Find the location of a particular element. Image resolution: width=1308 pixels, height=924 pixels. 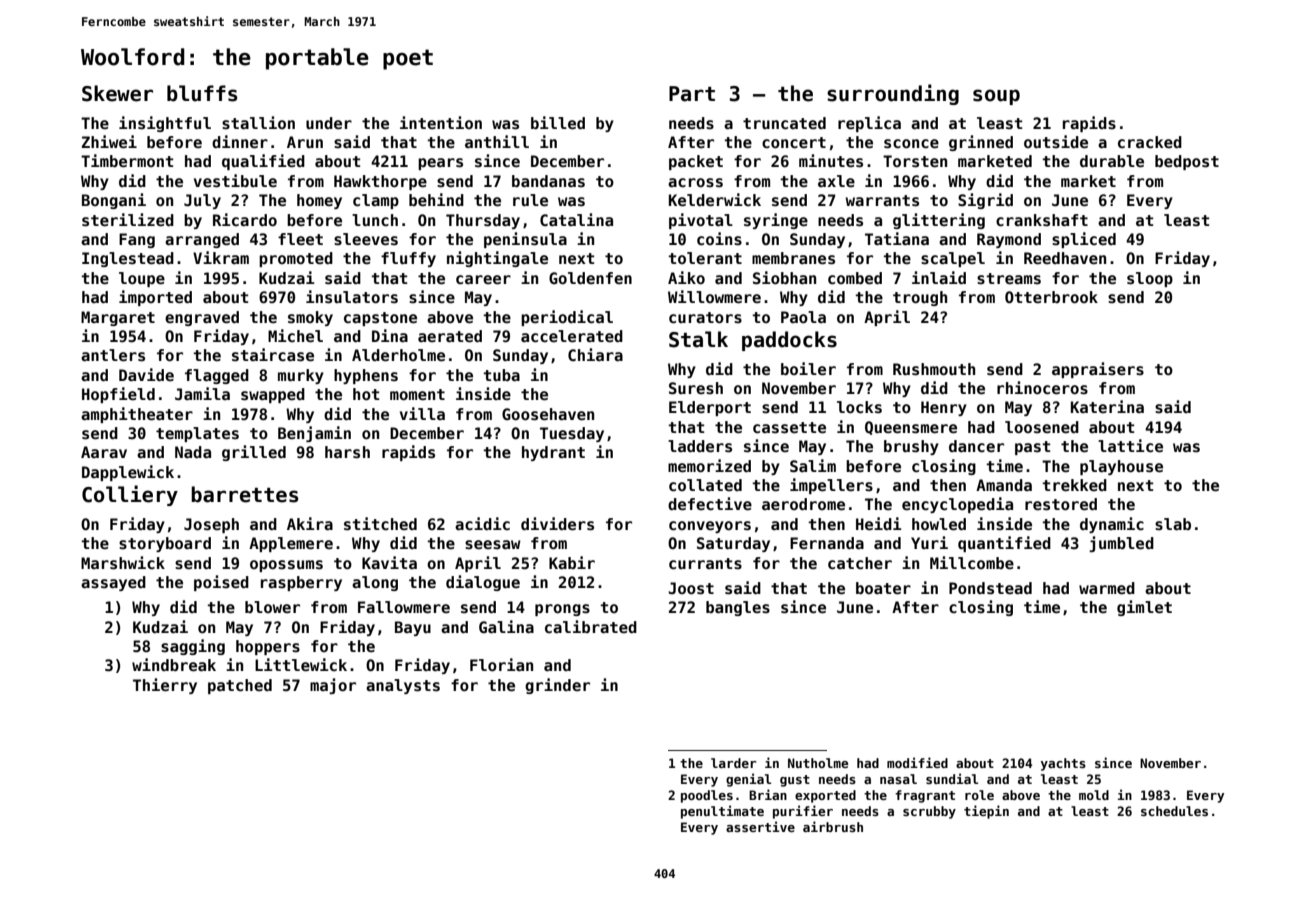

Chiara is located at coordinates (595, 354).
